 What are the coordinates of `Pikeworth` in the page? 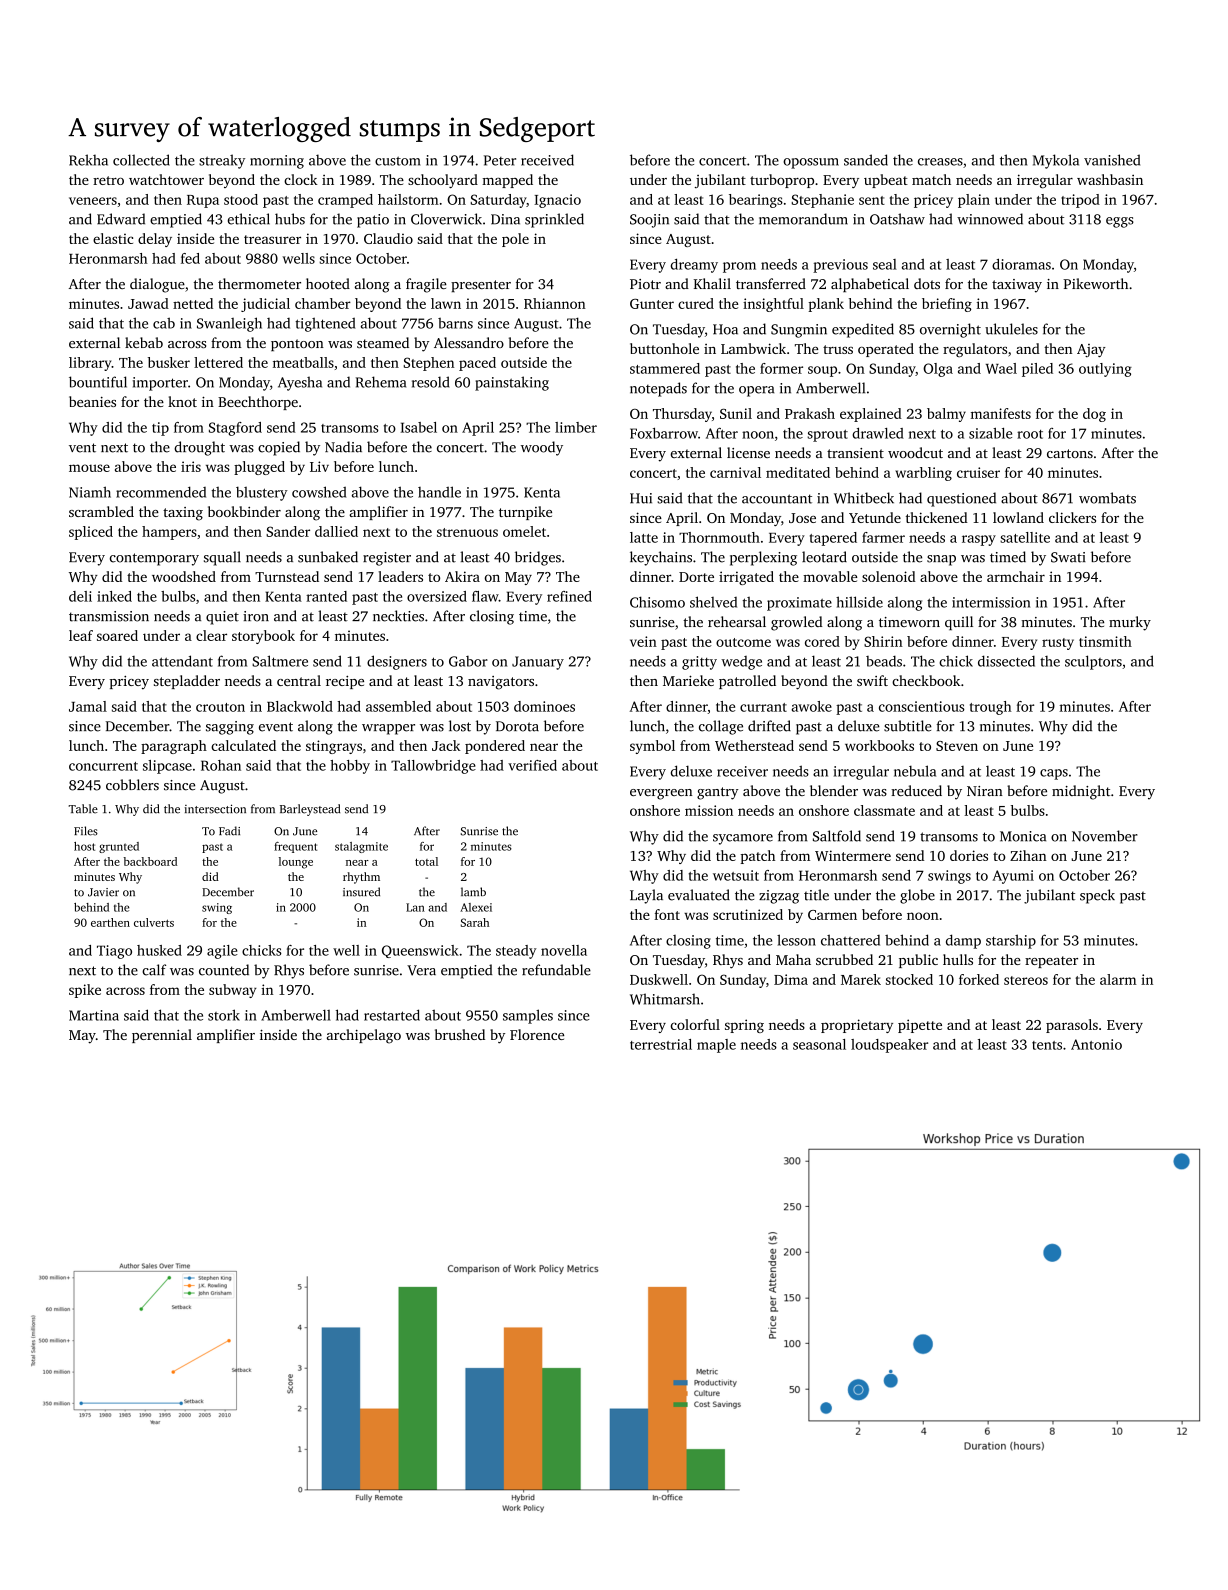 It's located at (1095, 283).
